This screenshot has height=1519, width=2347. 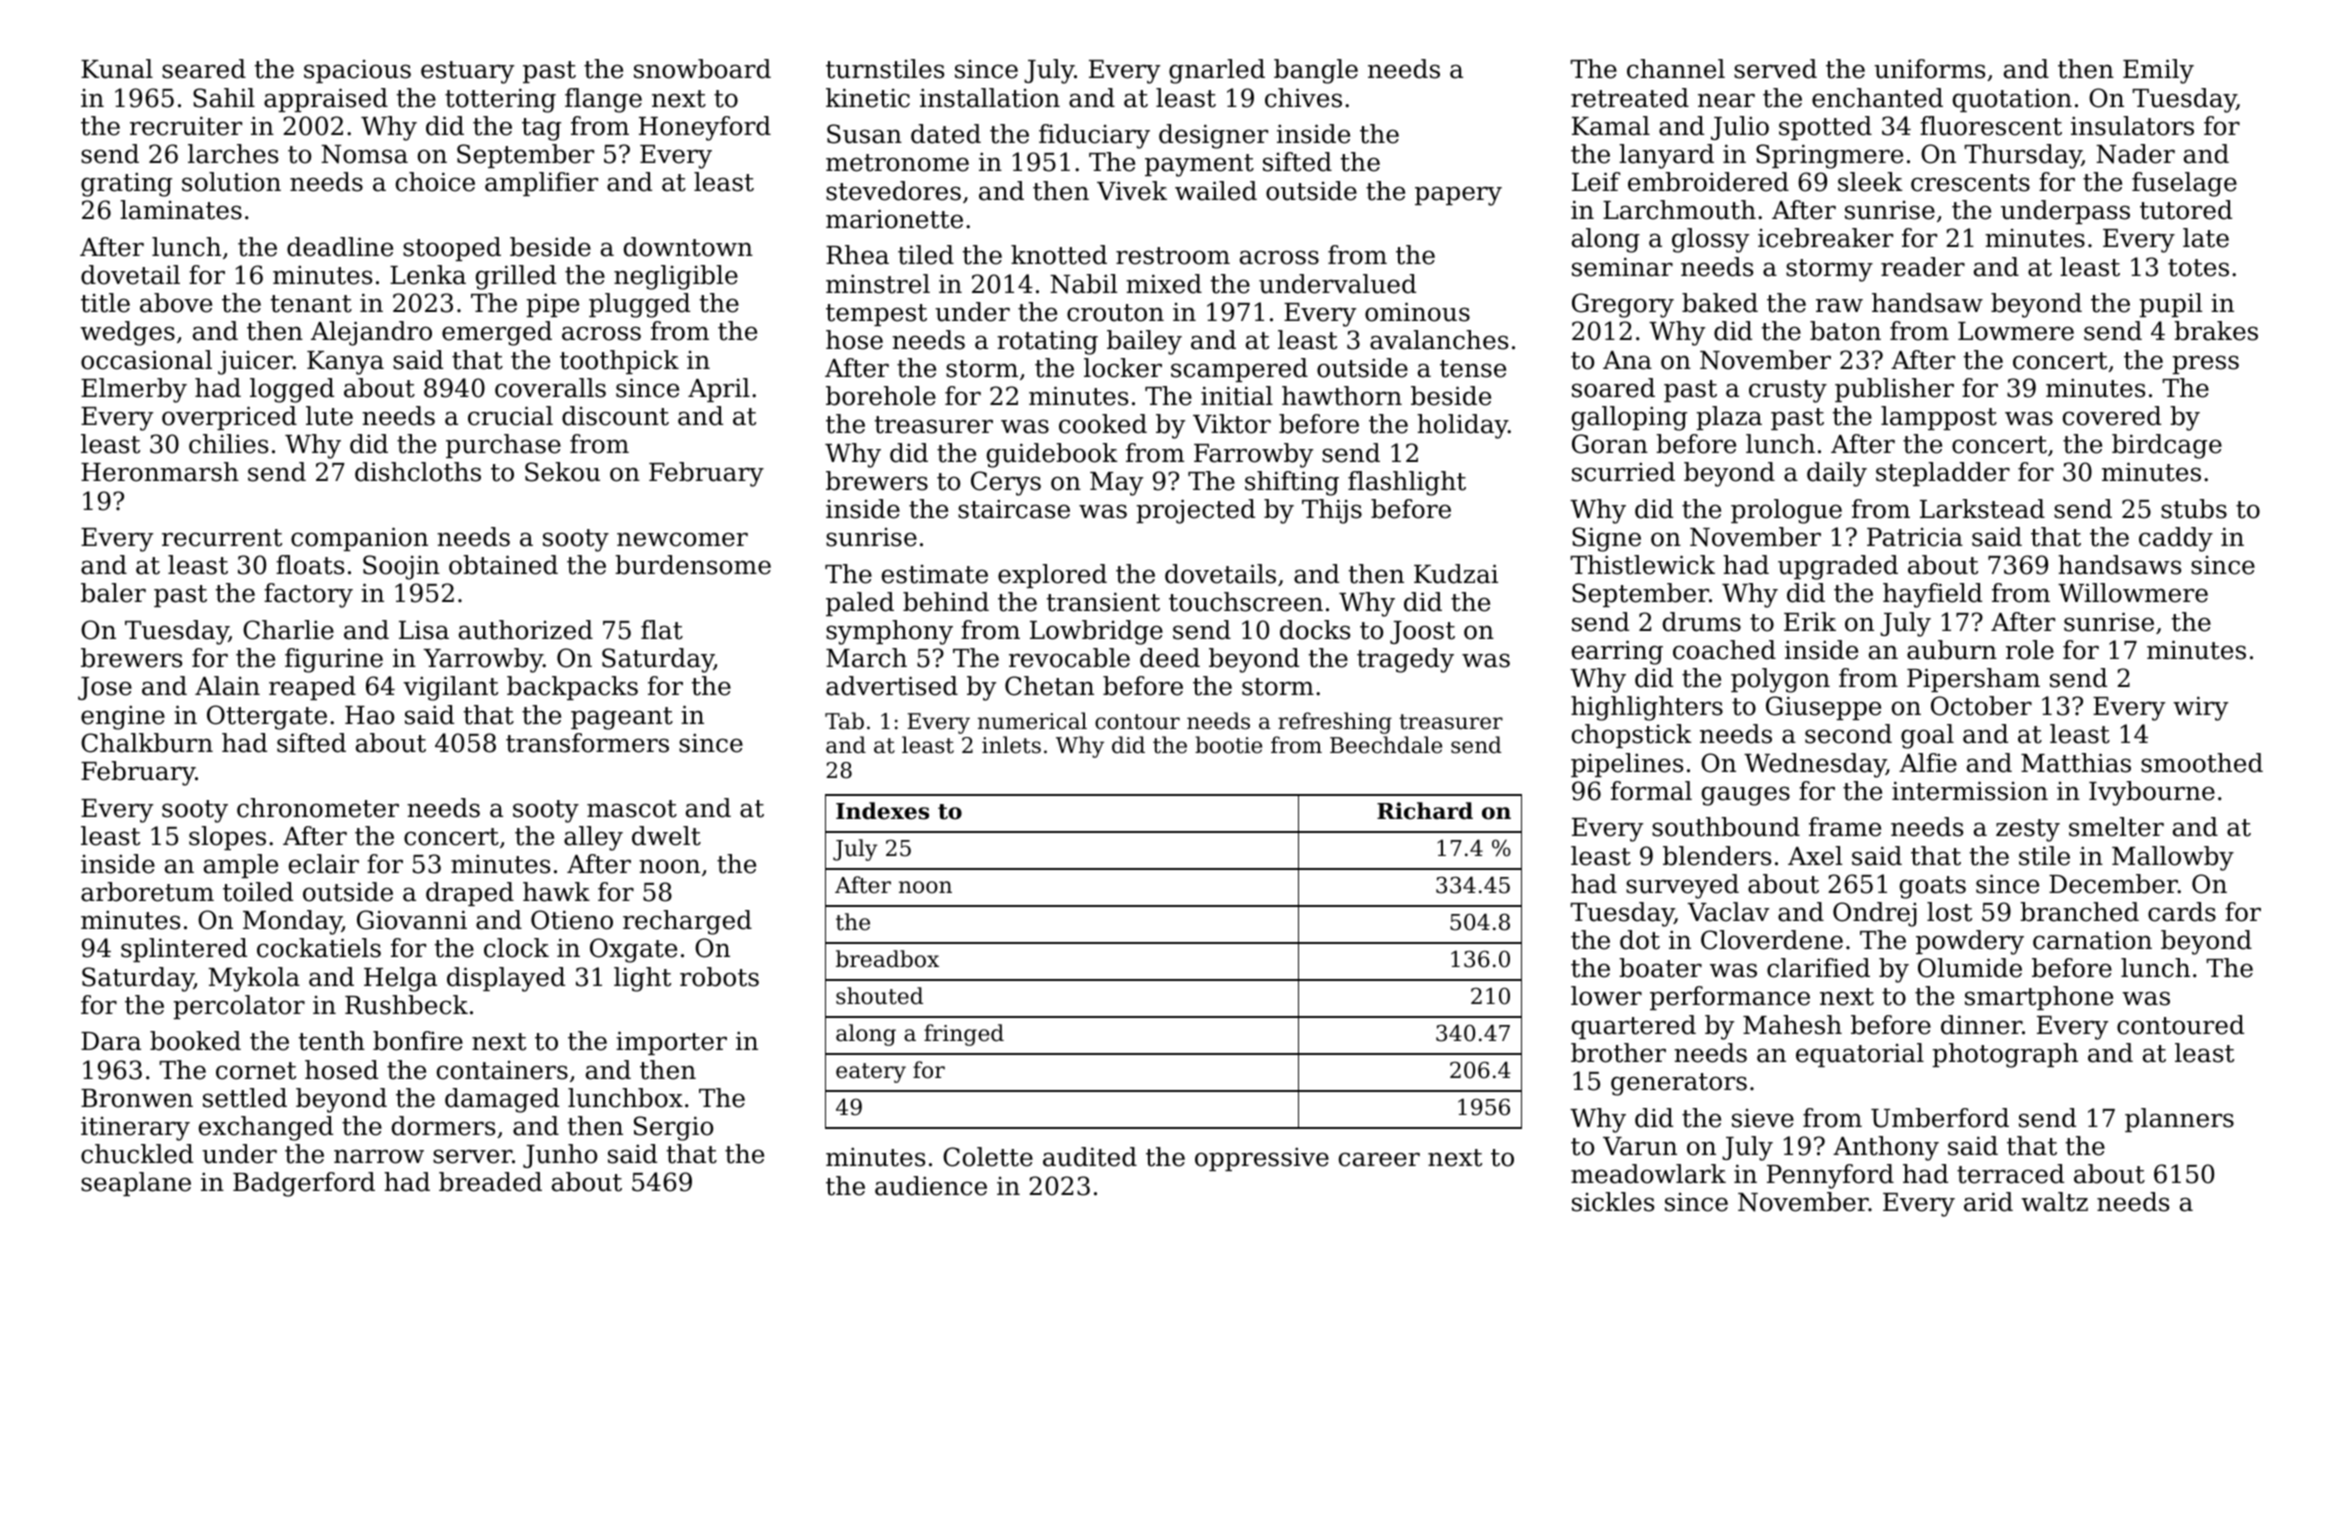 I want to click on fringed, so click(x=964, y=1035).
